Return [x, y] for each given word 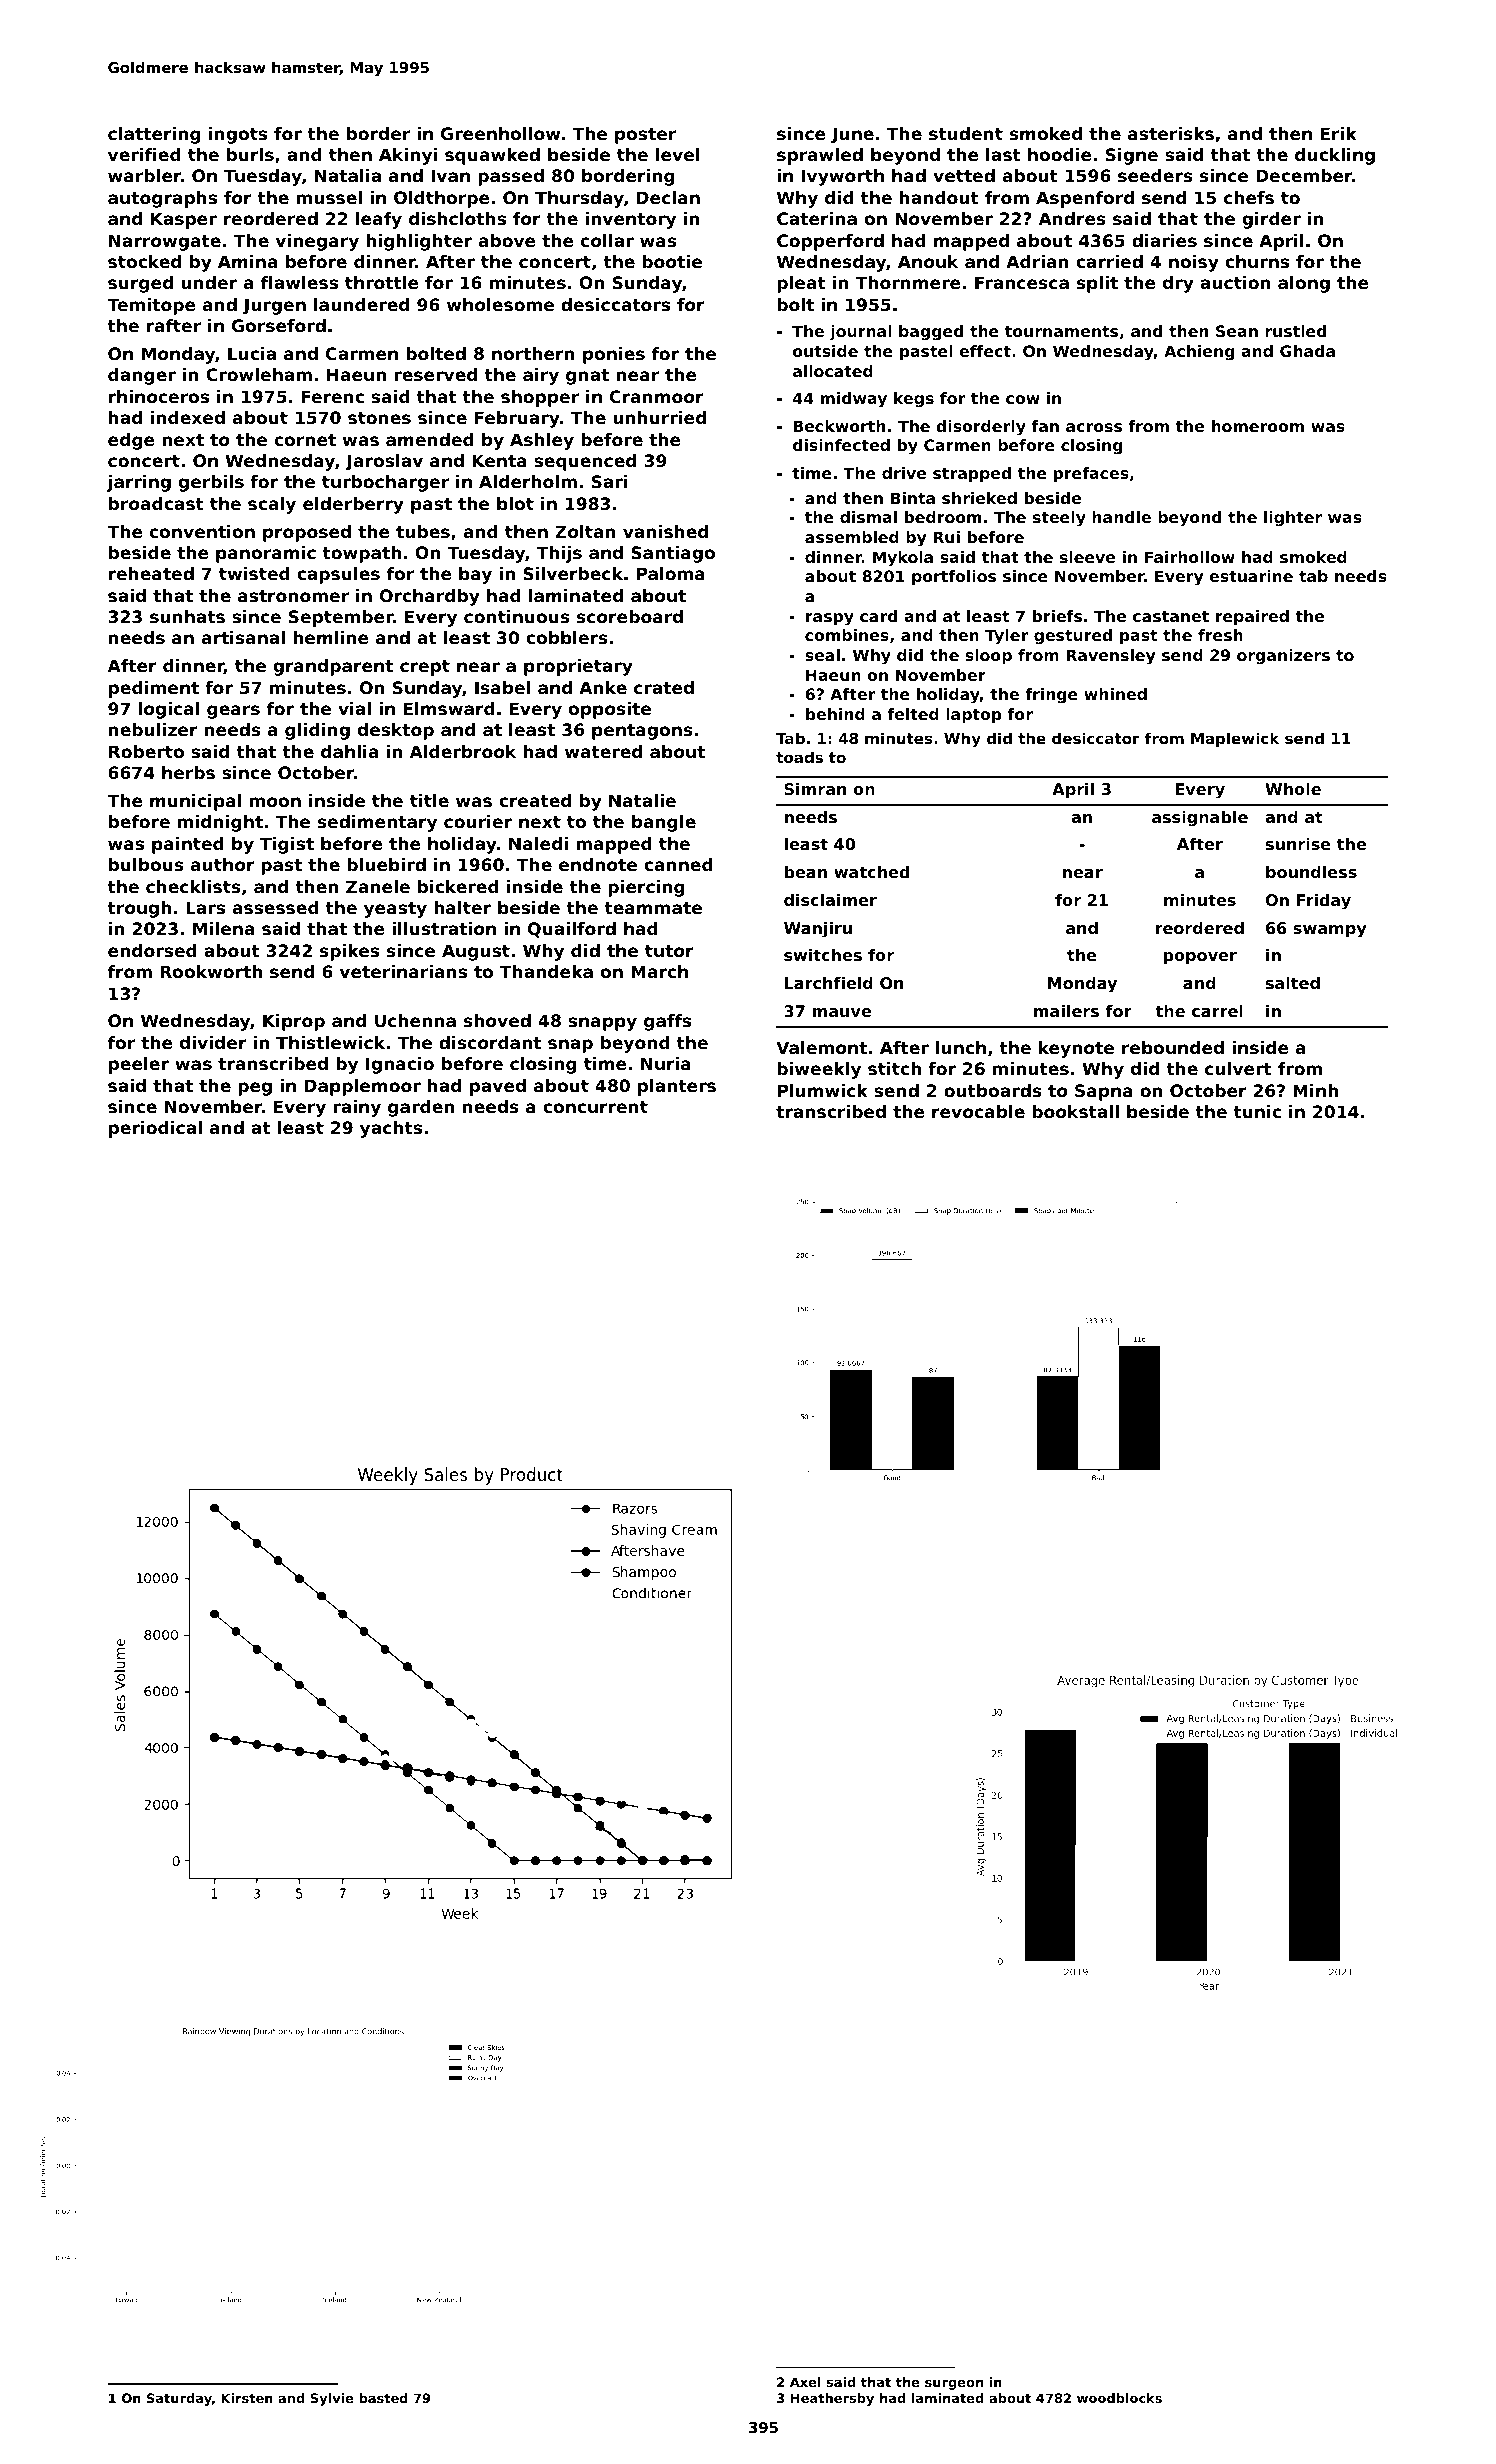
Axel [805, 2382]
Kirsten [247, 2398]
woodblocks [1119, 2398]
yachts [391, 1129]
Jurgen [274, 306]
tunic [1257, 1111]
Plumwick [823, 1090]
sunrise [1298, 844]
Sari [609, 481]
